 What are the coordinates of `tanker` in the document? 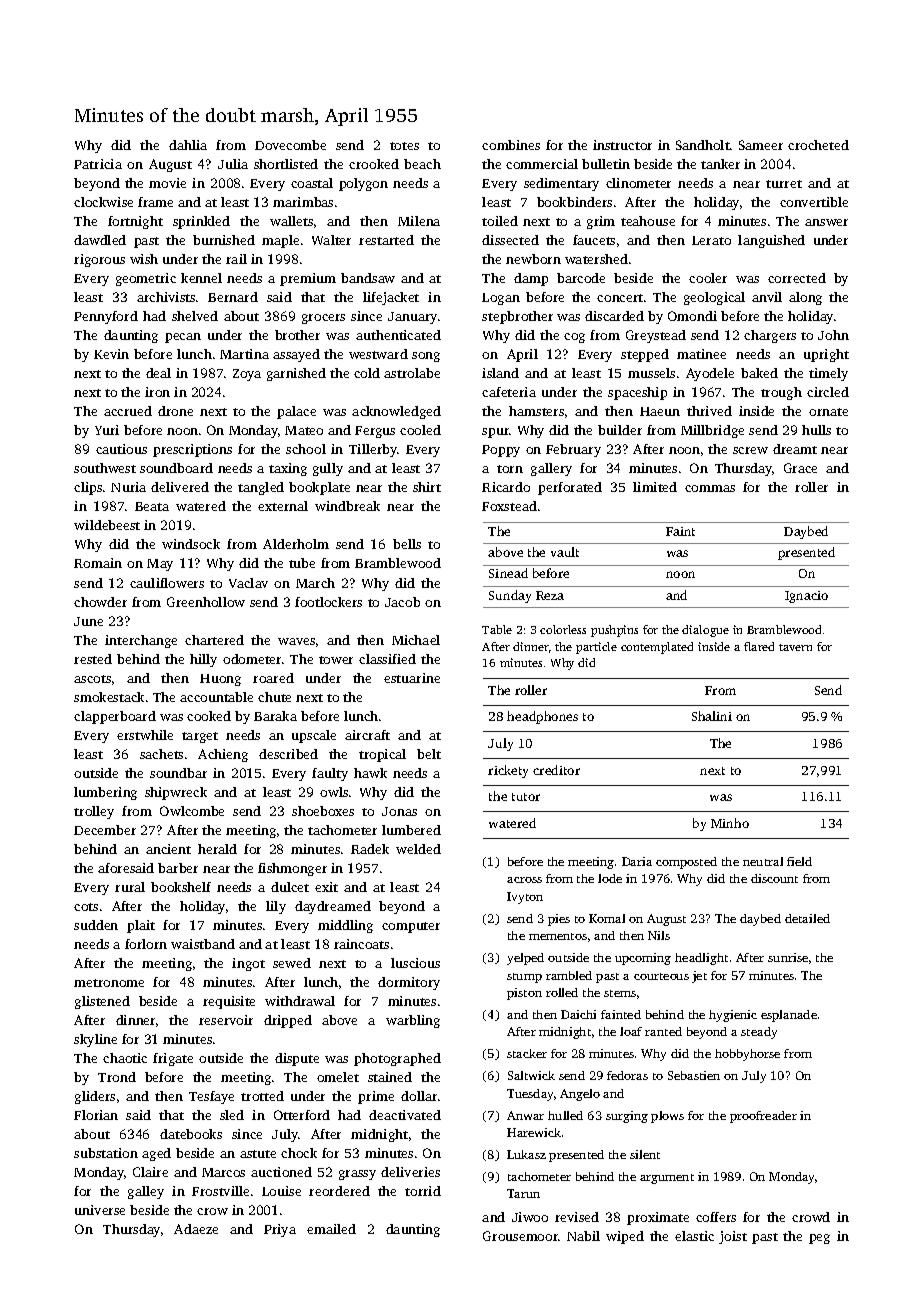 It's located at (720, 164).
